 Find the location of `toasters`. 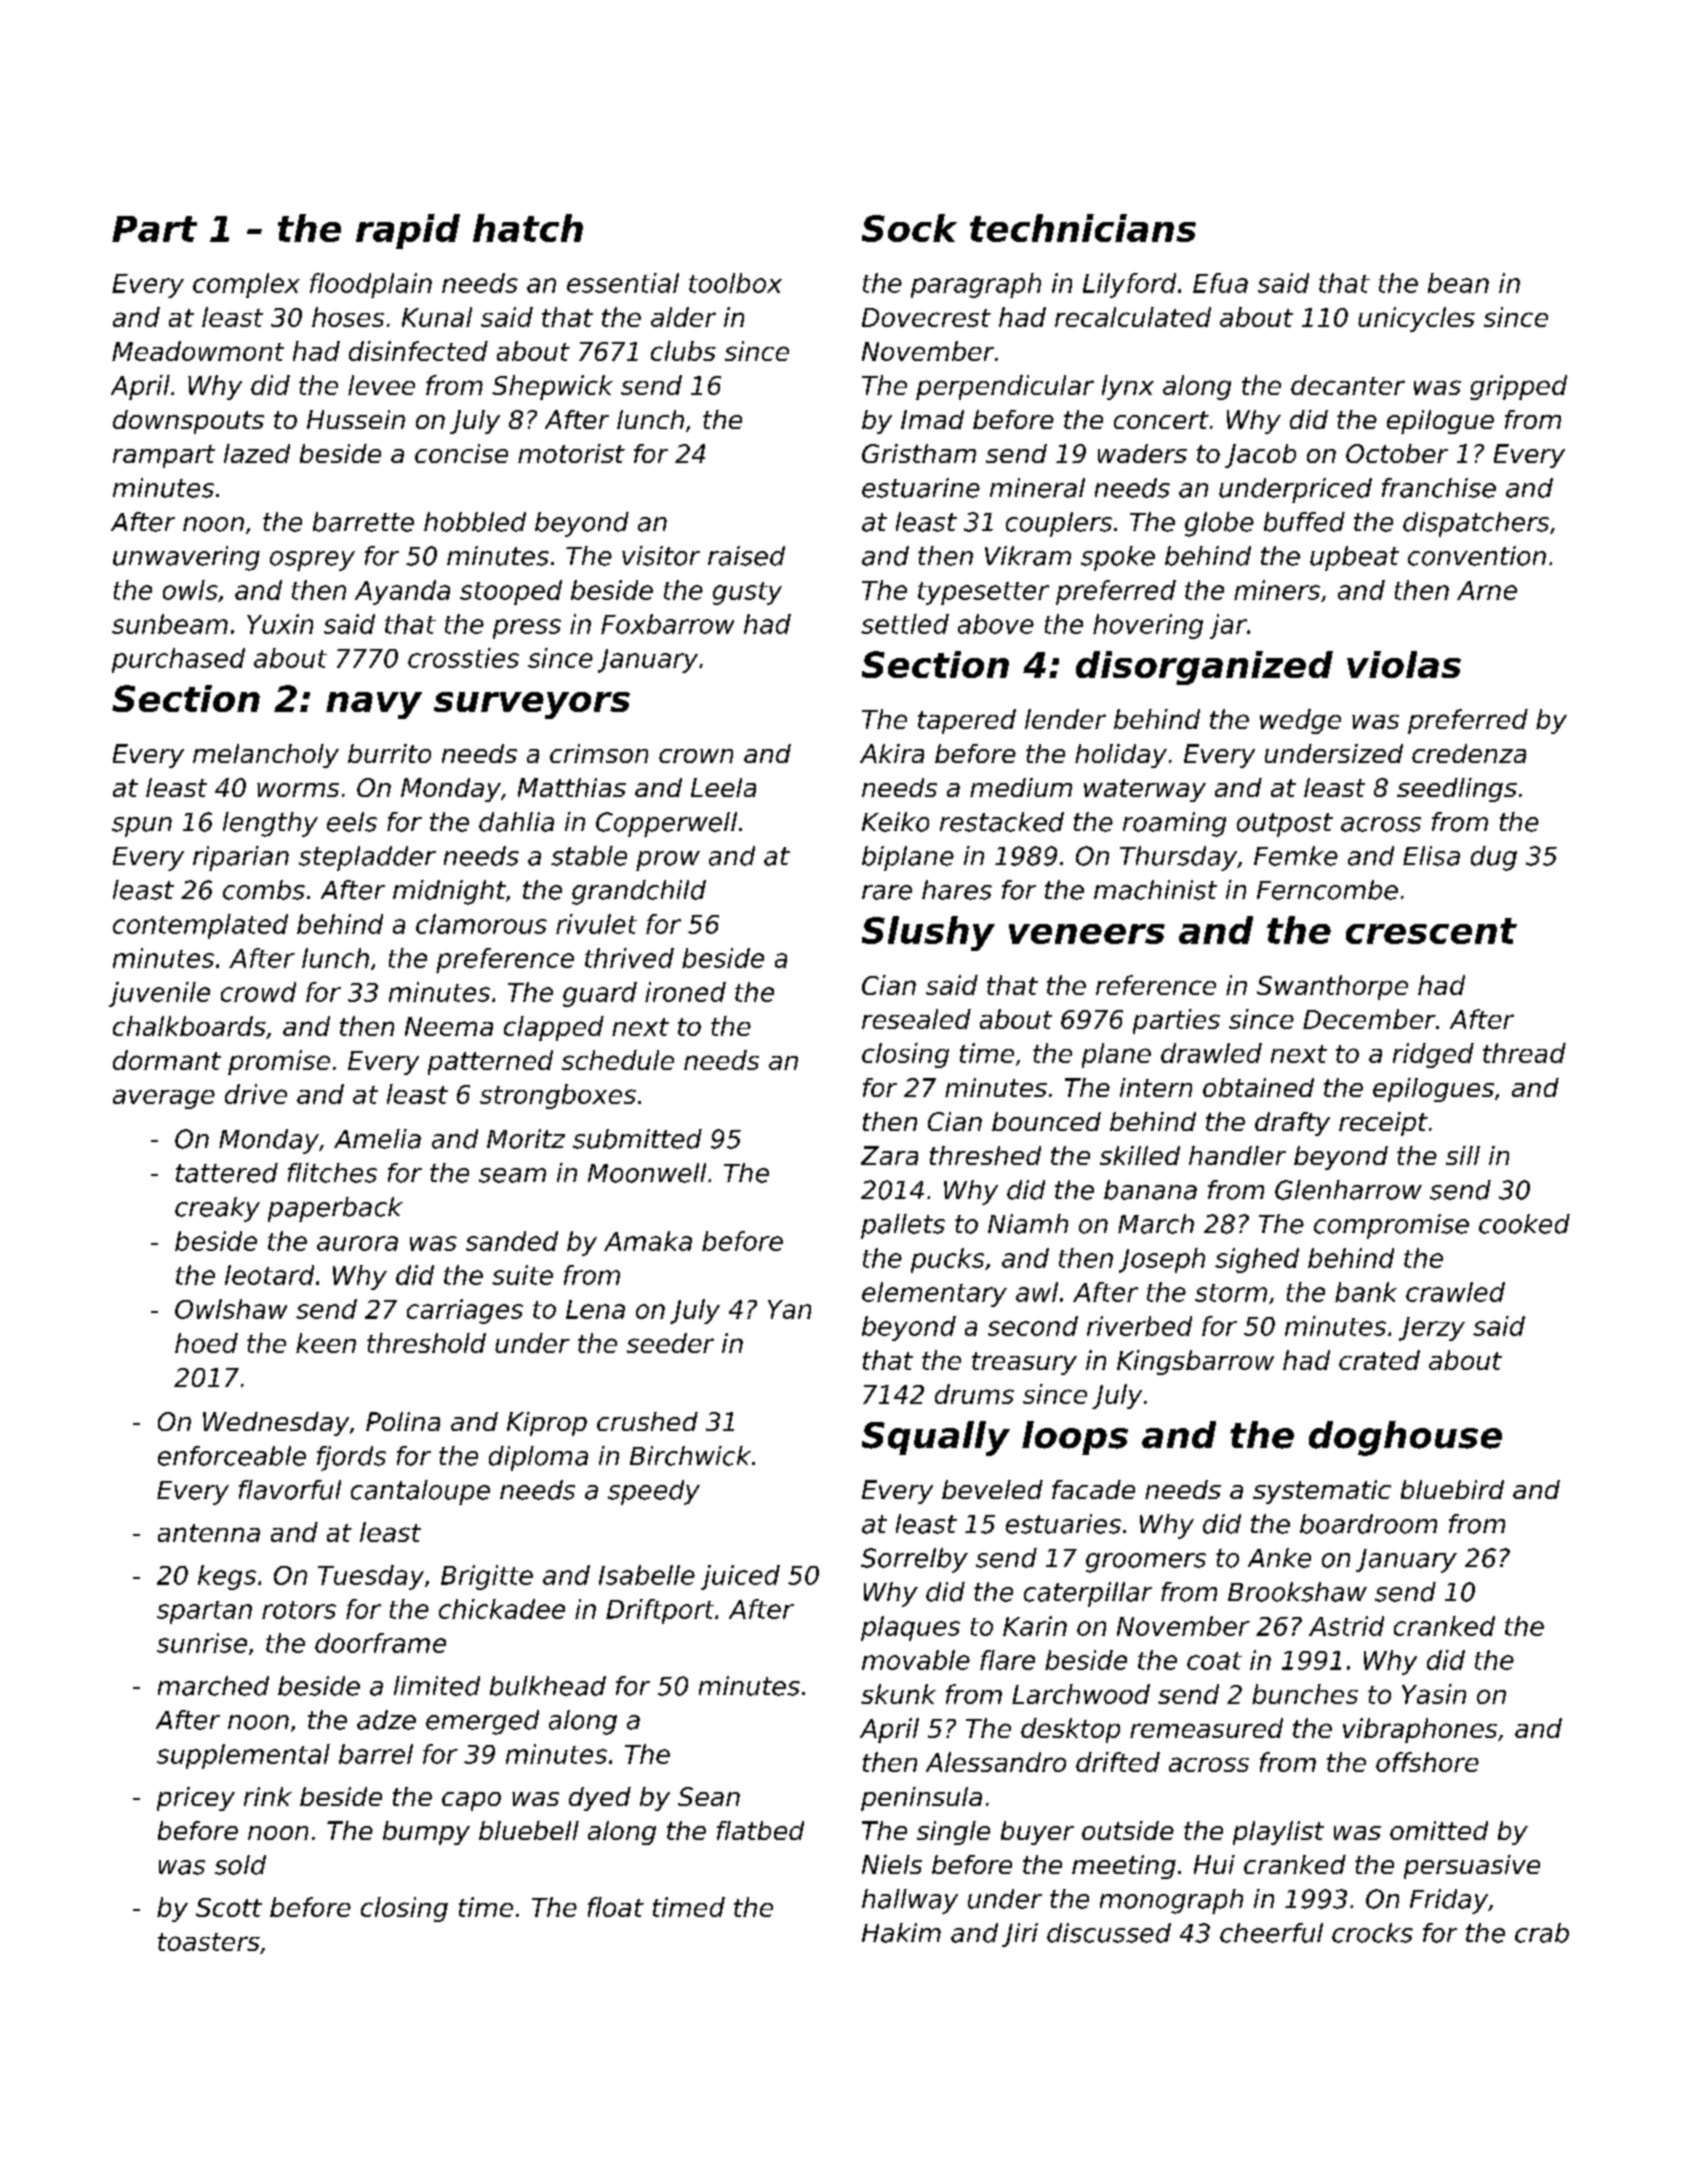

toasters is located at coordinates (209, 1942).
